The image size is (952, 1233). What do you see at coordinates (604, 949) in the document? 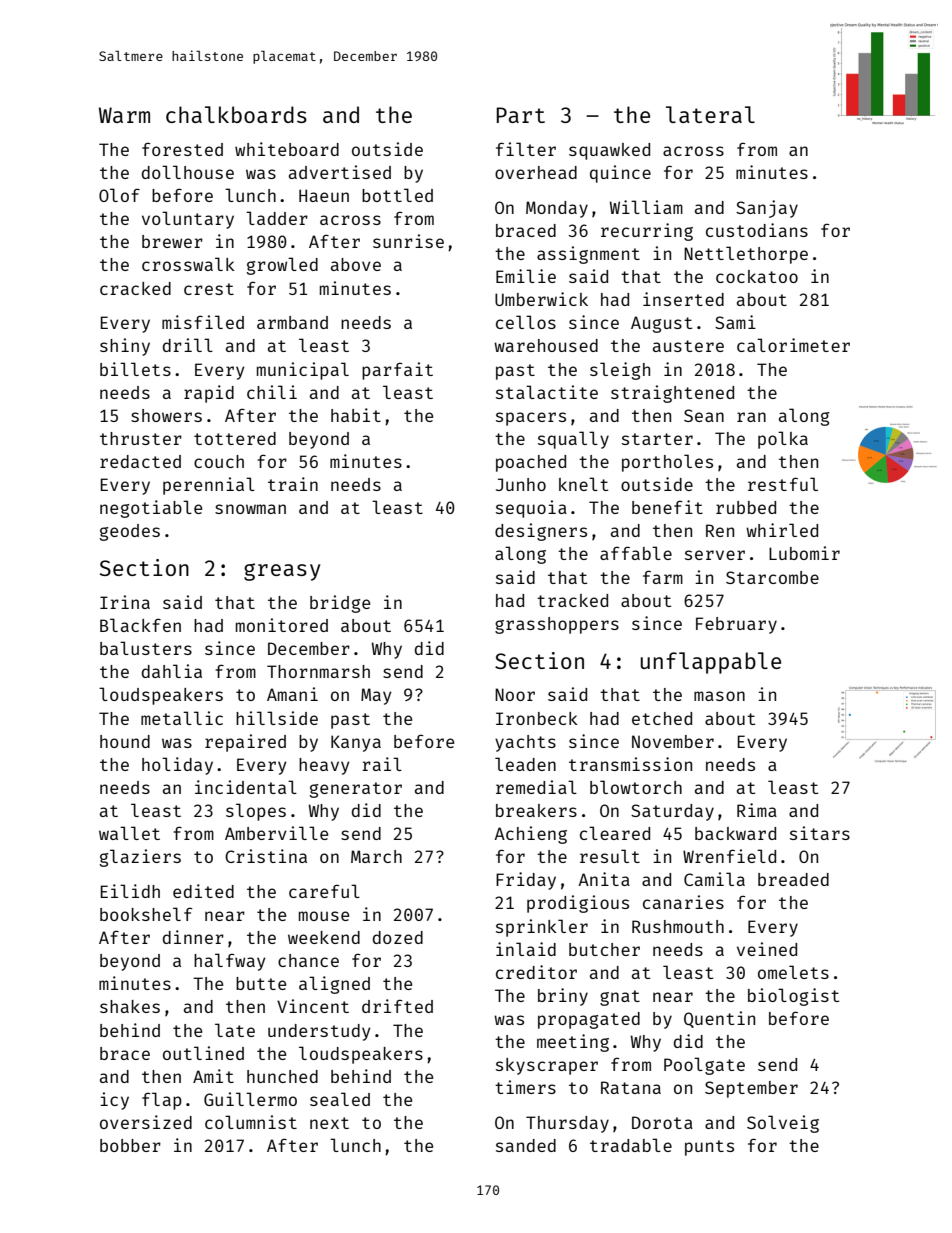
I see `butcher` at bounding box center [604, 949].
